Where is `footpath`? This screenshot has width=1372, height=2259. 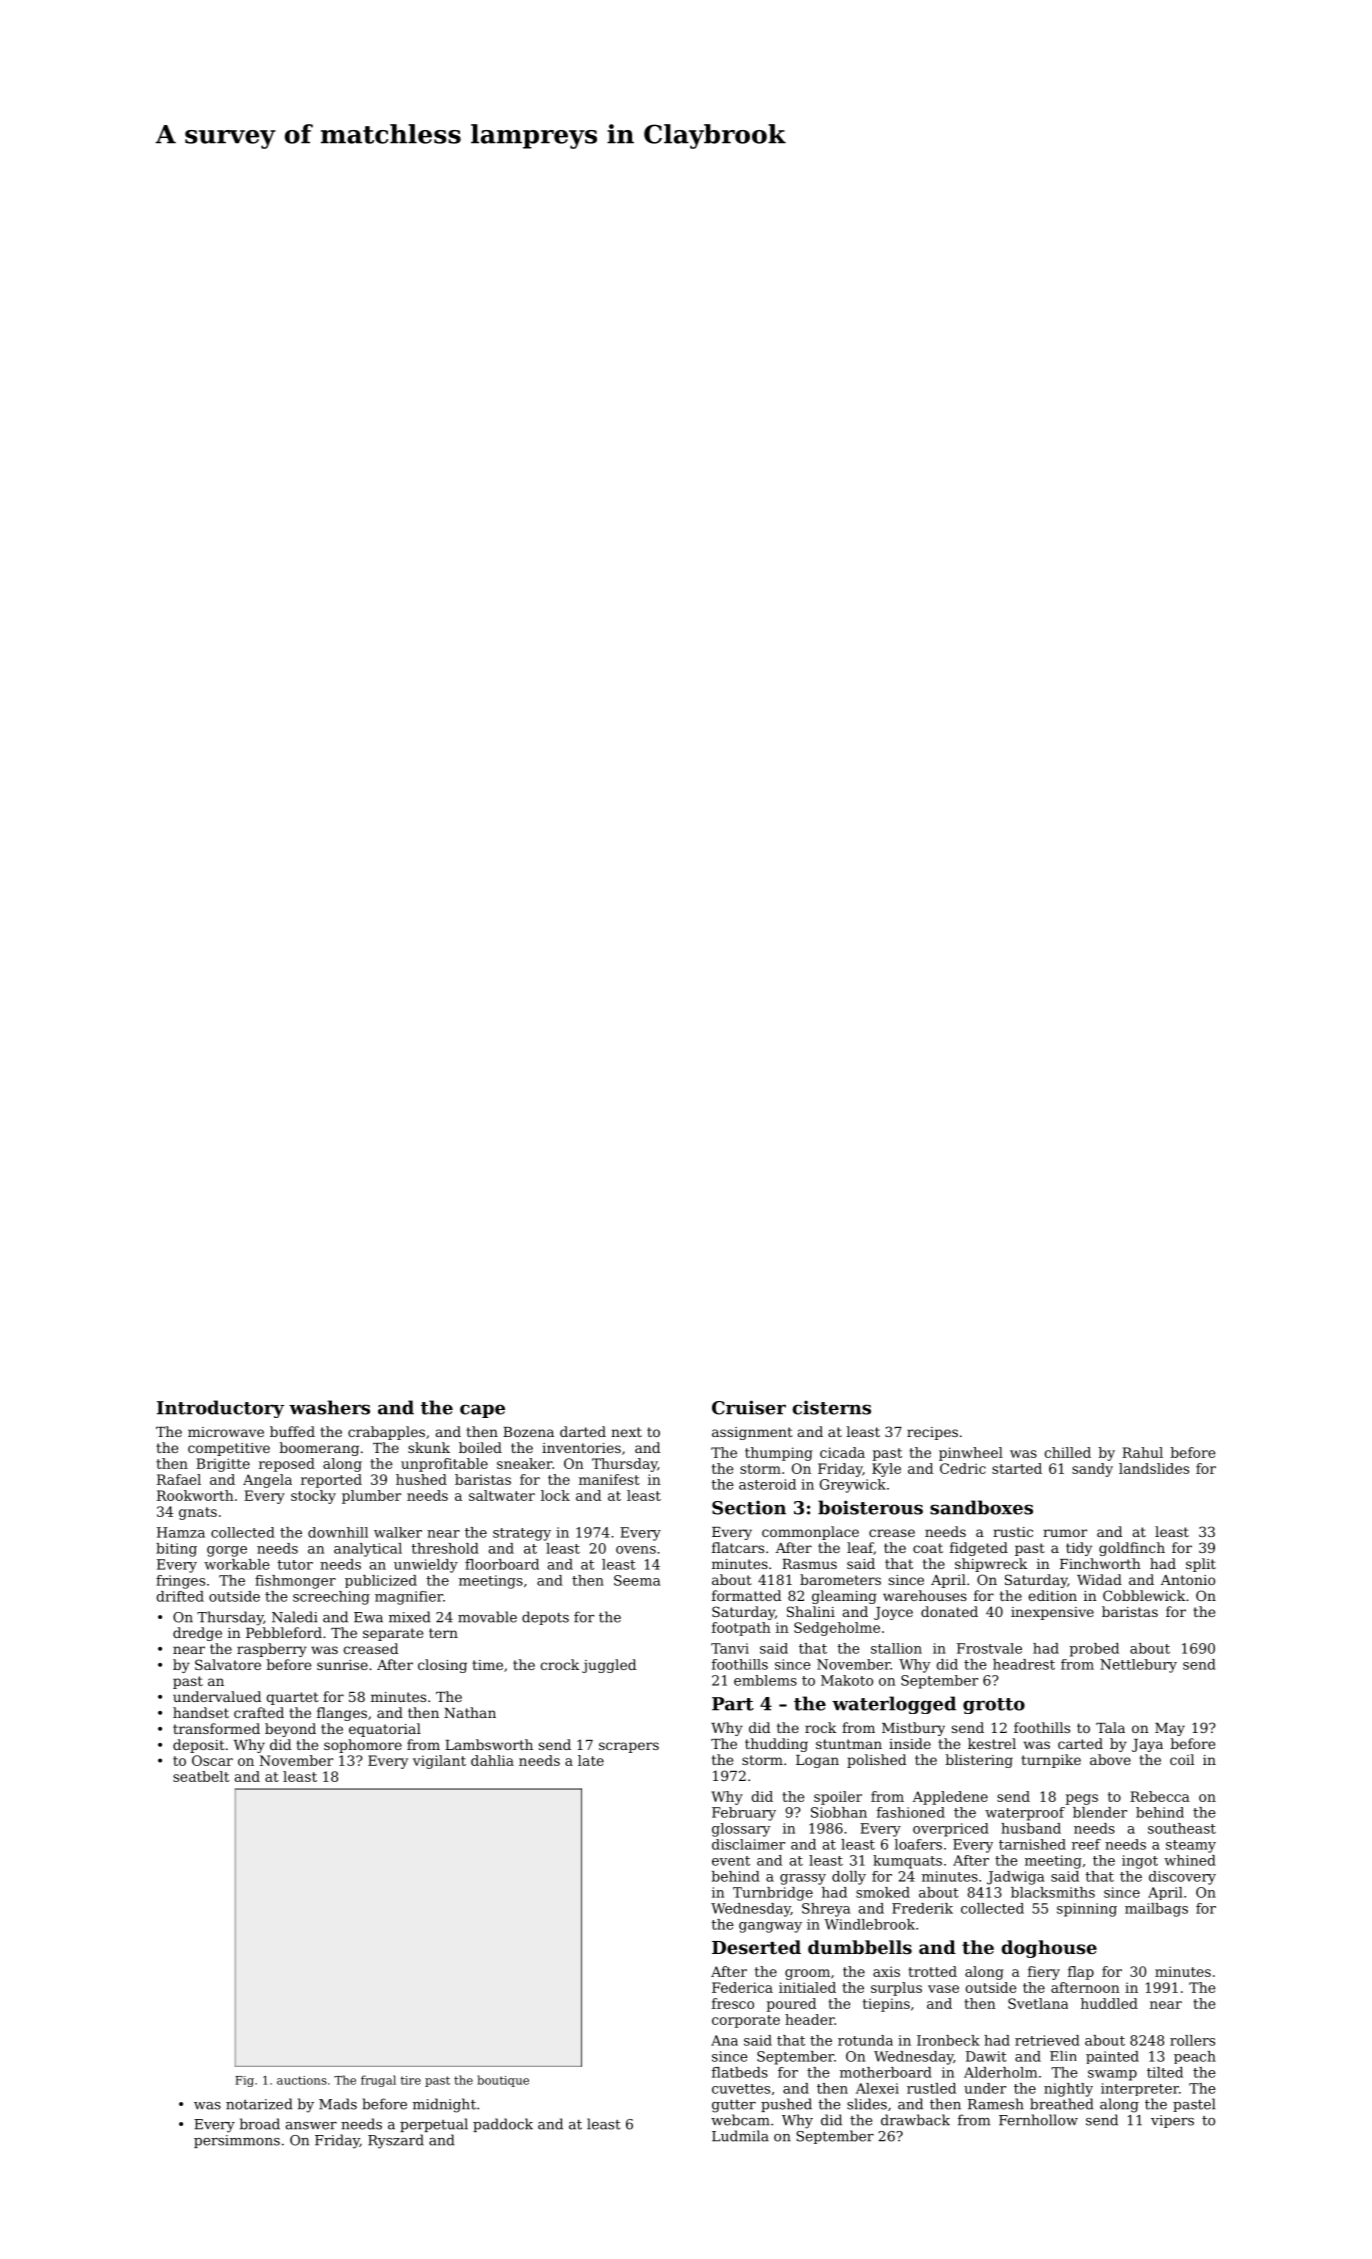 footpath is located at coordinates (741, 1629).
